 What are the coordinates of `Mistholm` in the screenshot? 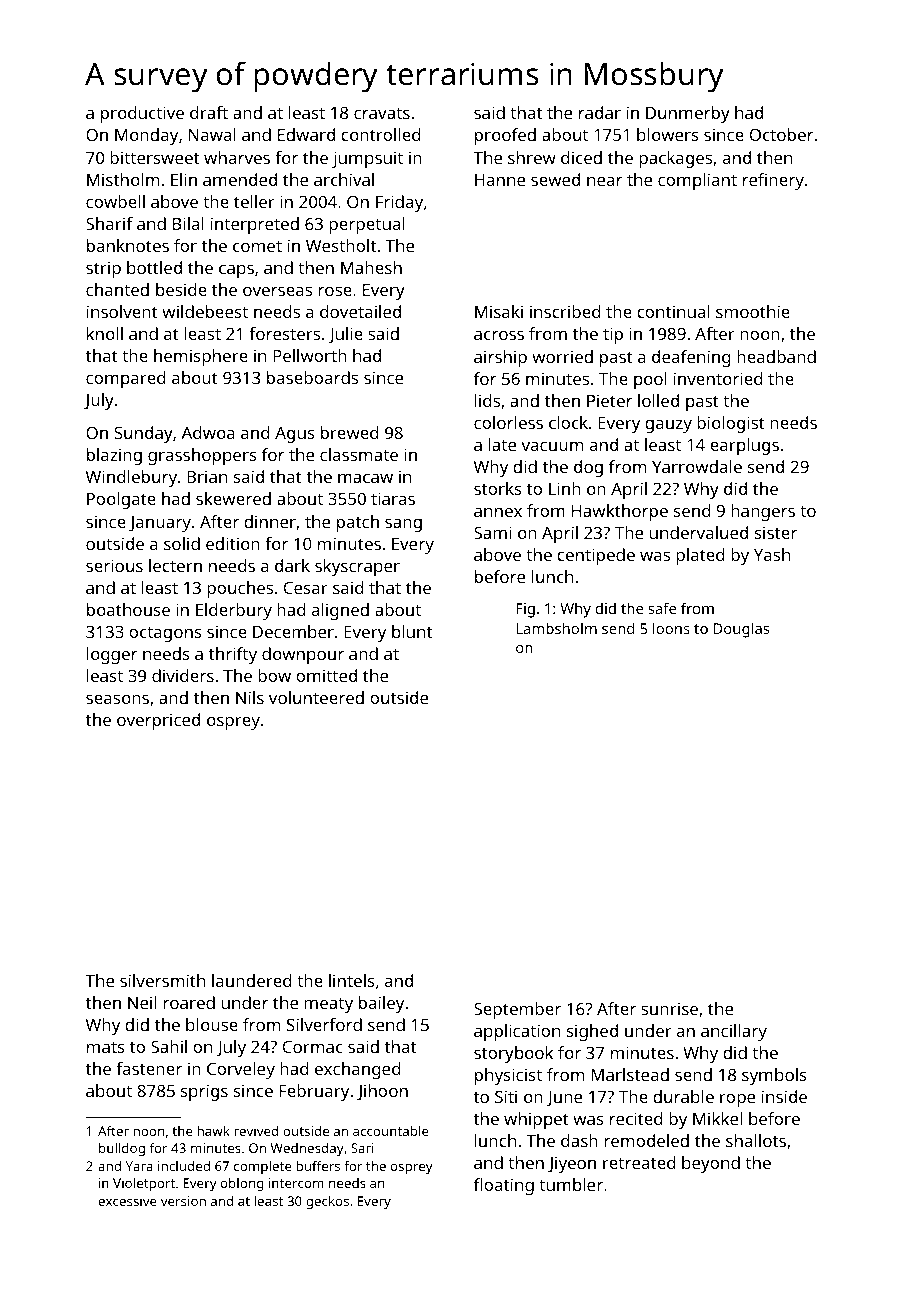 It's located at (123, 179).
